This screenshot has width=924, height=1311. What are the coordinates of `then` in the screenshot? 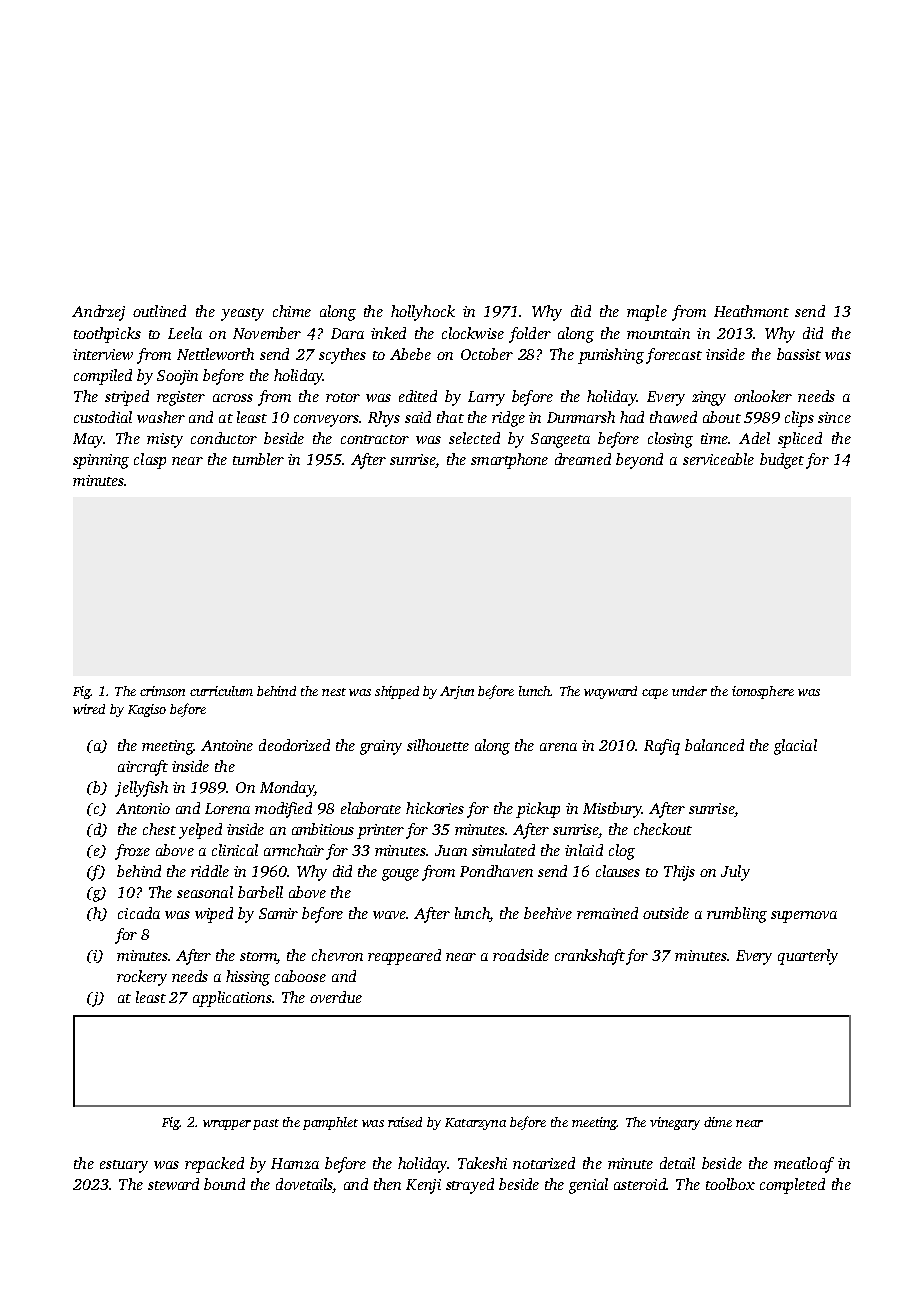 It's located at (387, 1184).
